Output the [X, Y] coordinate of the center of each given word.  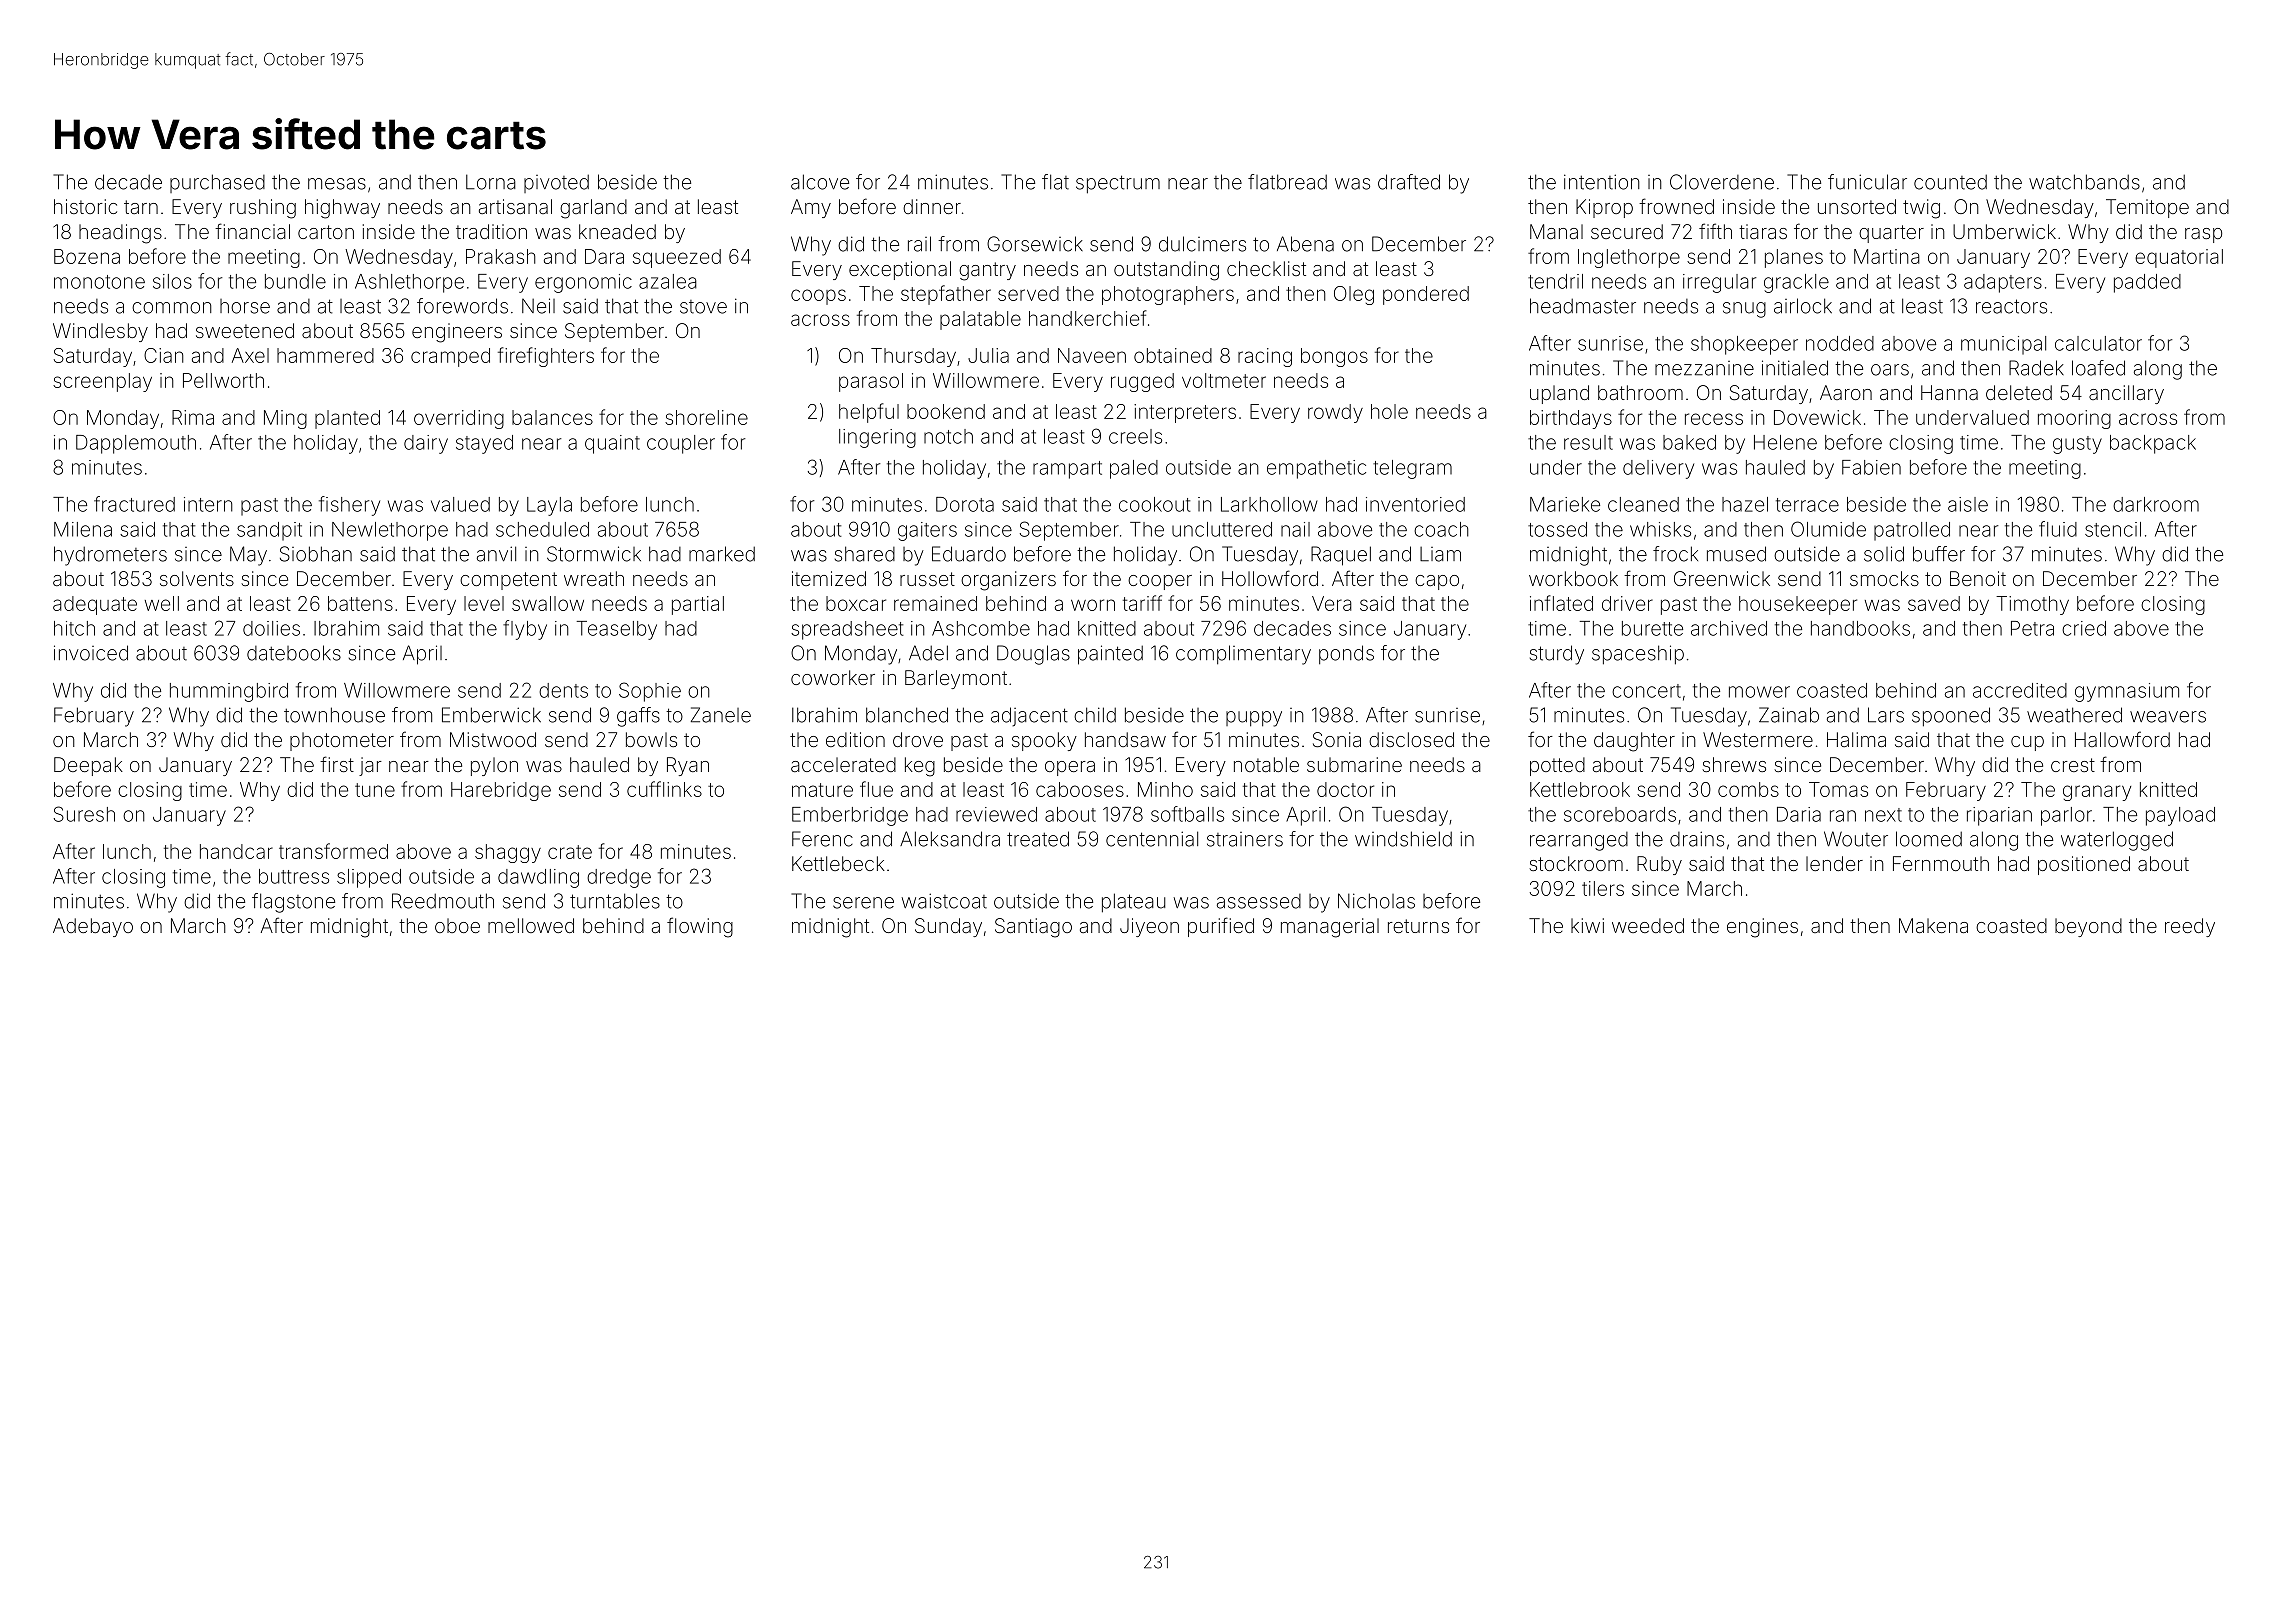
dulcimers [1202, 244]
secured [1627, 231]
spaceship [1638, 655]
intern [208, 504]
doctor [1345, 789]
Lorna [491, 182]
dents [563, 690]
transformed [333, 851]
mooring [2074, 419]
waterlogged [2117, 841]
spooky [1044, 741]
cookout [1155, 504]
